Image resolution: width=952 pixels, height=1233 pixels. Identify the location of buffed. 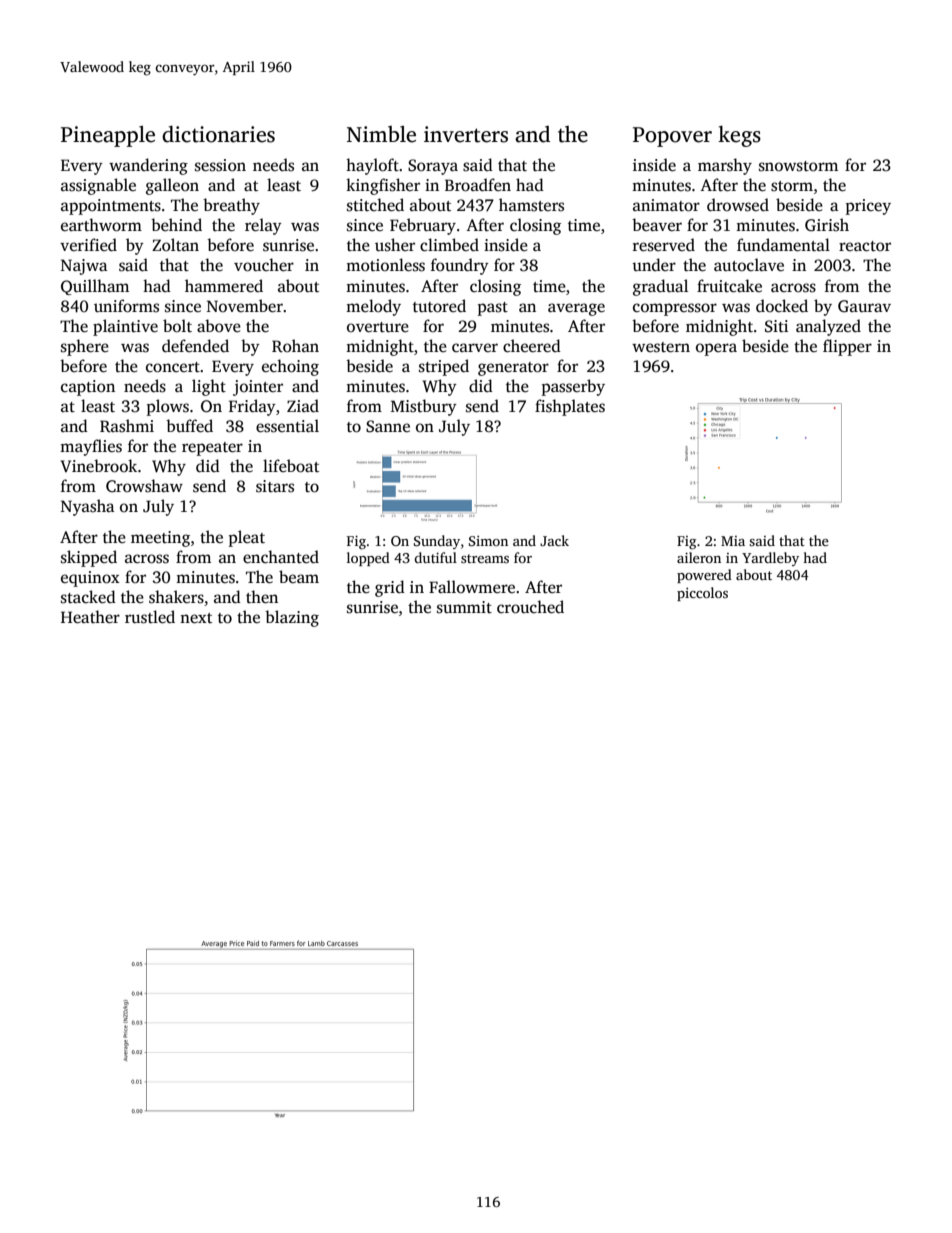
(189, 426).
